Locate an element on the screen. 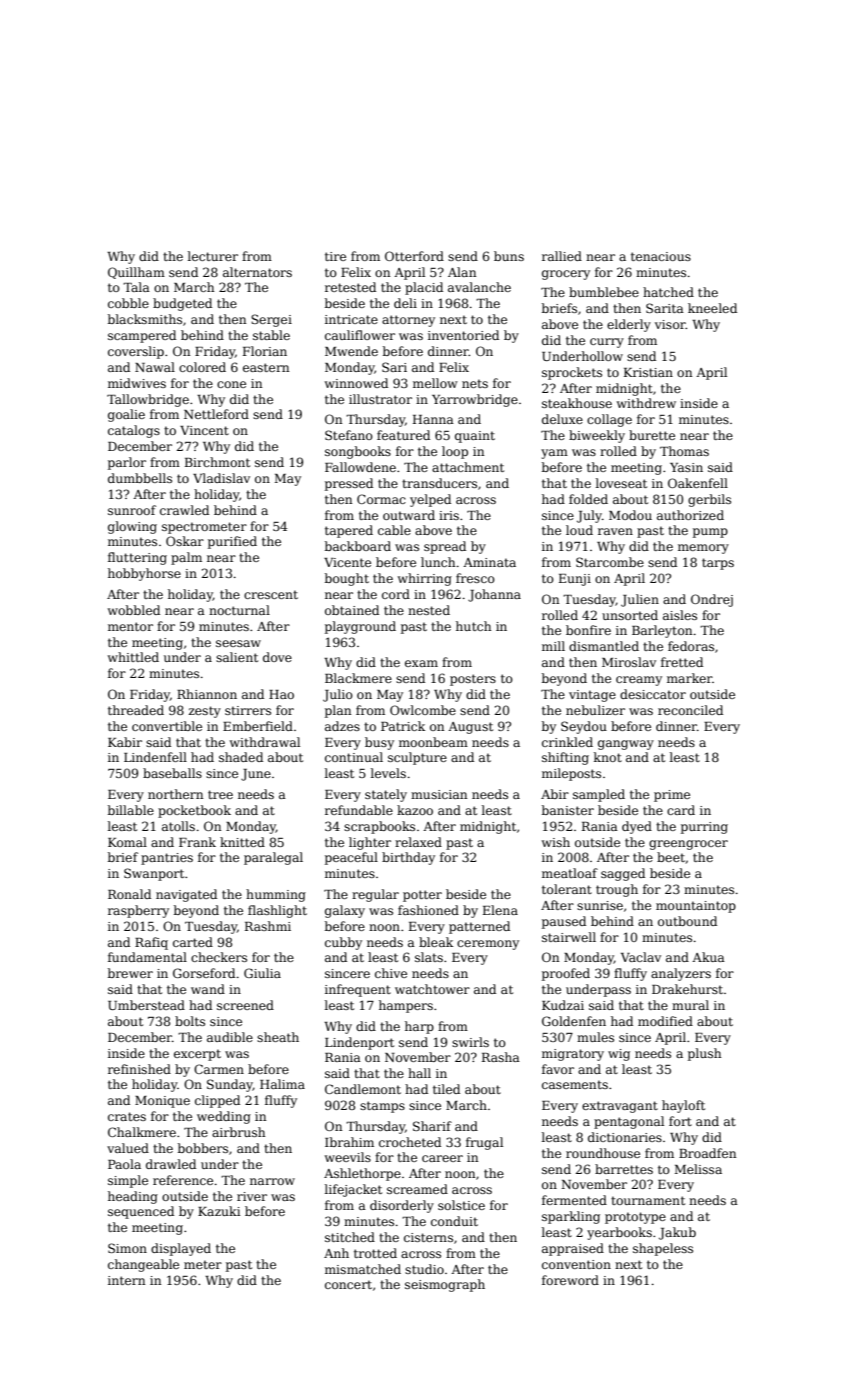 The image size is (849, 1400). elderly is located at coordinates (629, 325).
